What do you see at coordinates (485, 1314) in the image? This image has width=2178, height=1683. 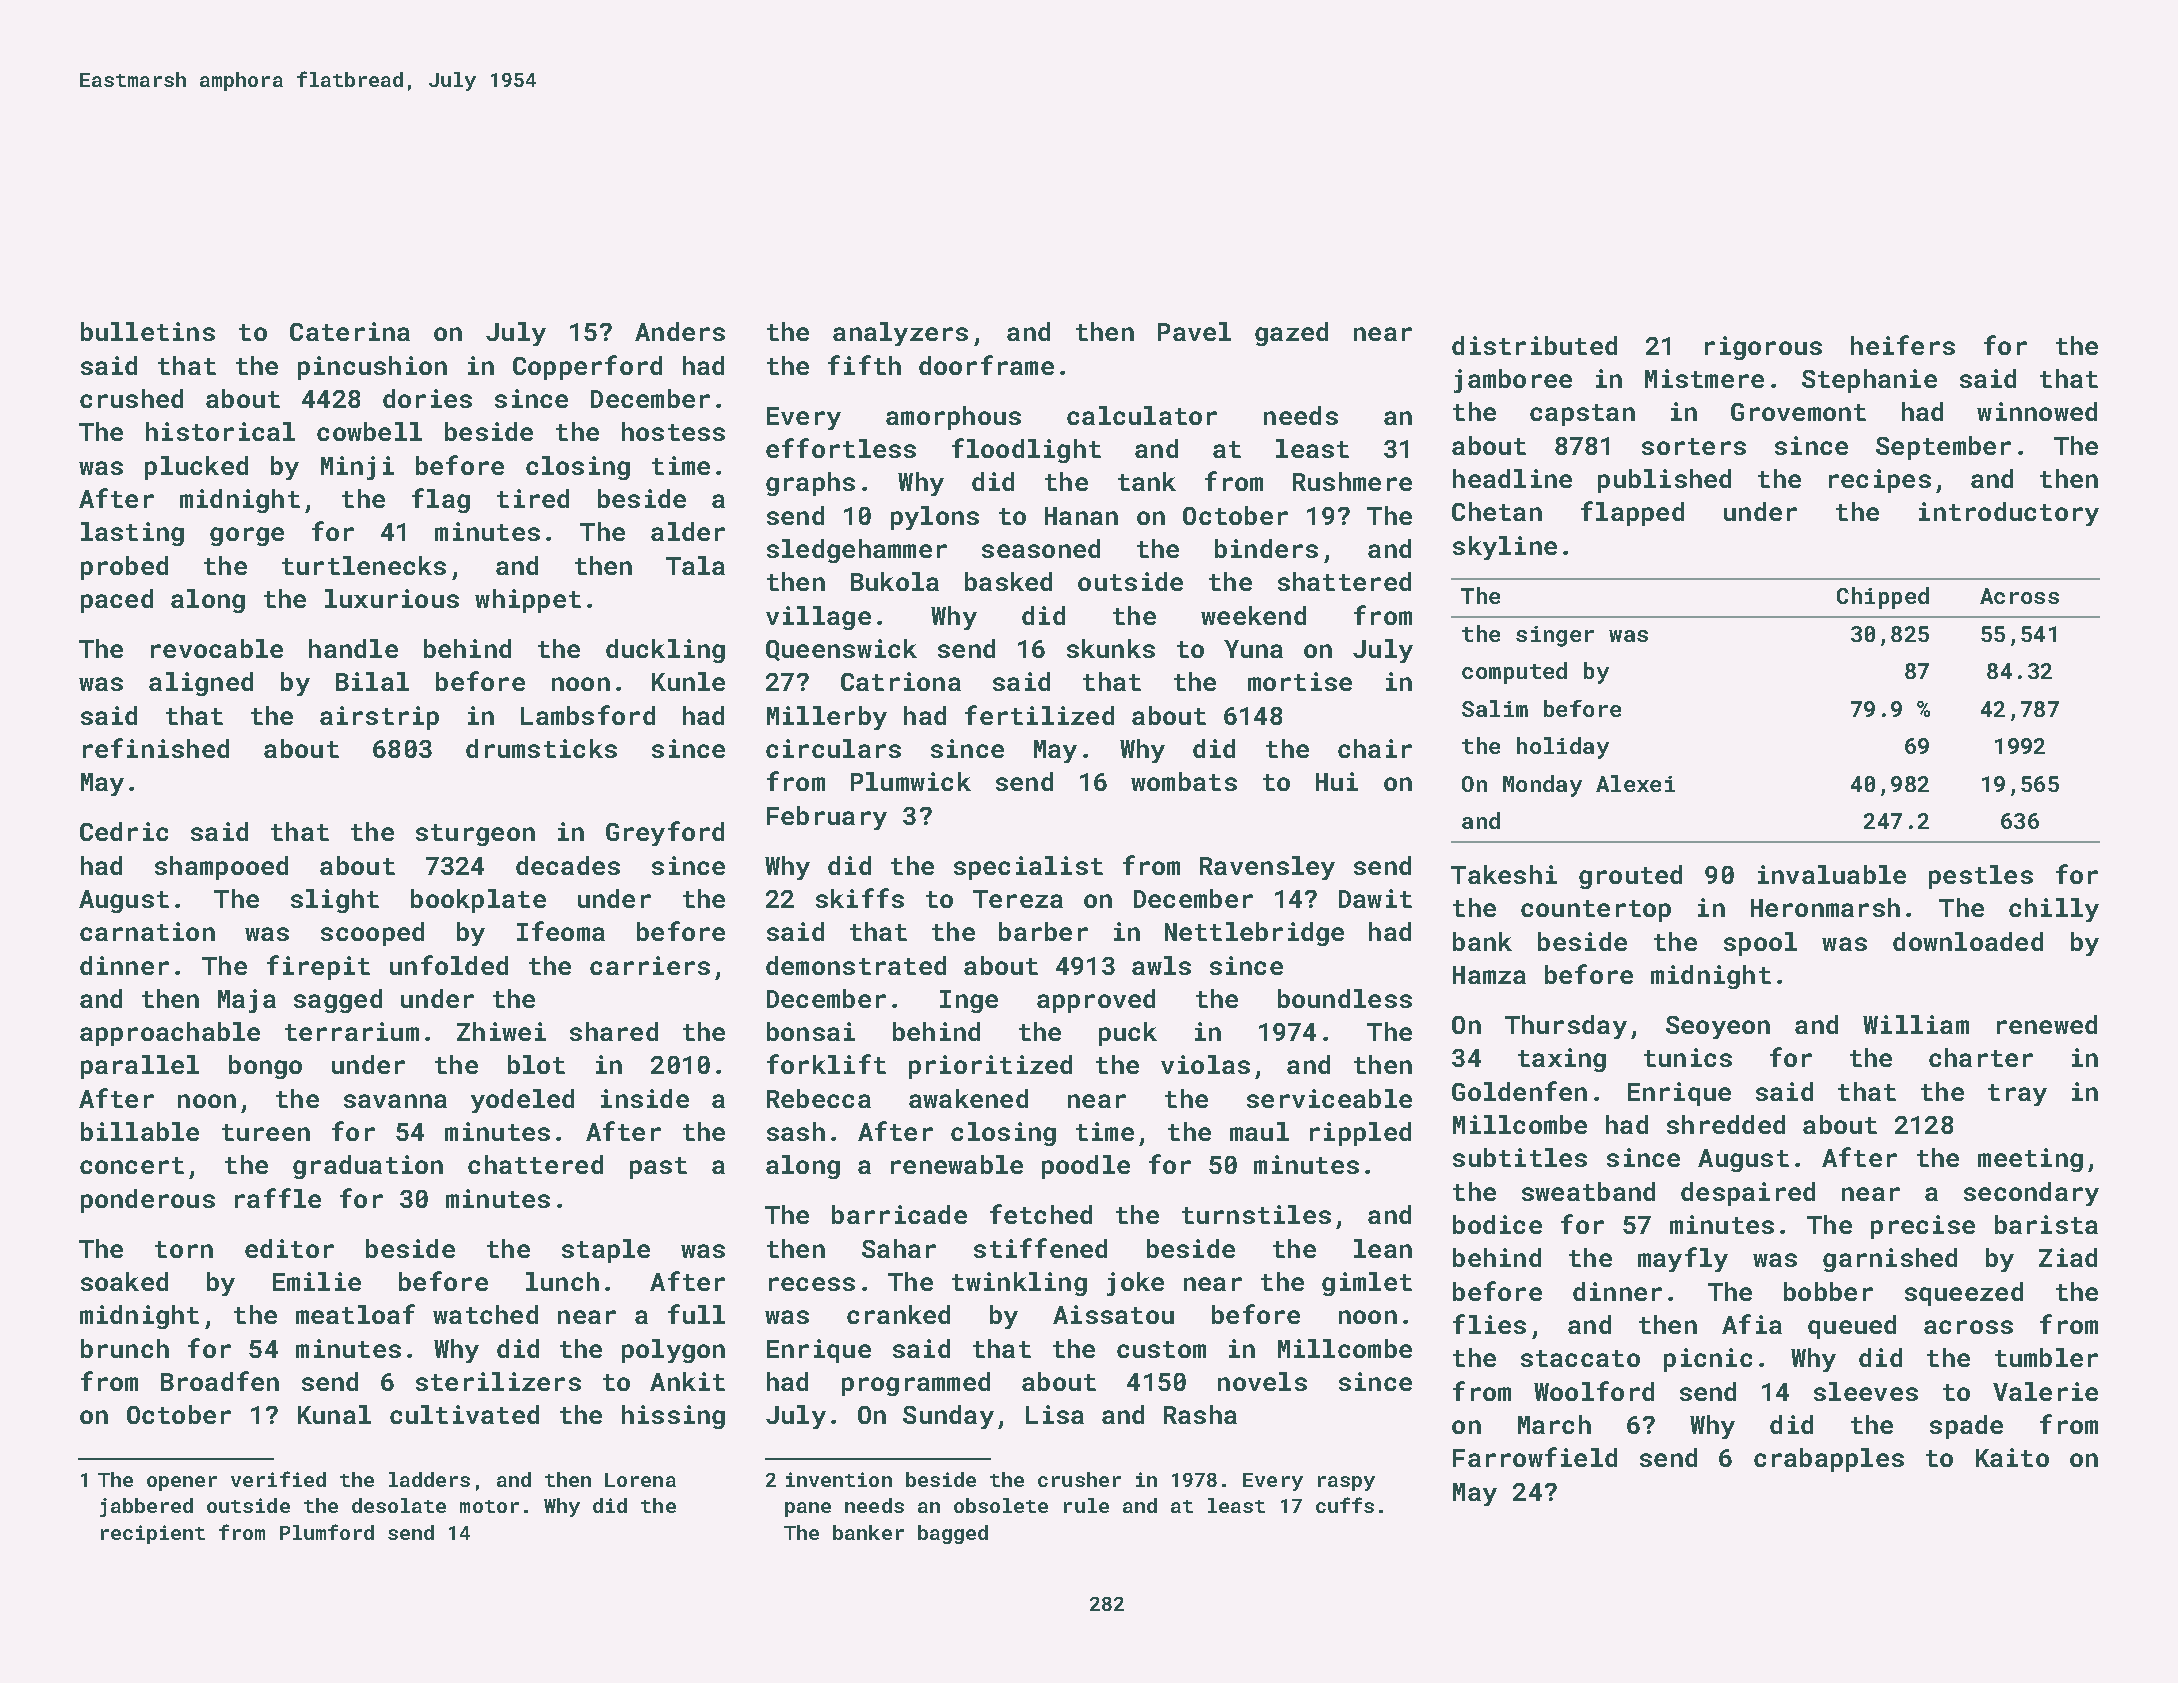 I see `watched` at bounding box center [485, 1314].
